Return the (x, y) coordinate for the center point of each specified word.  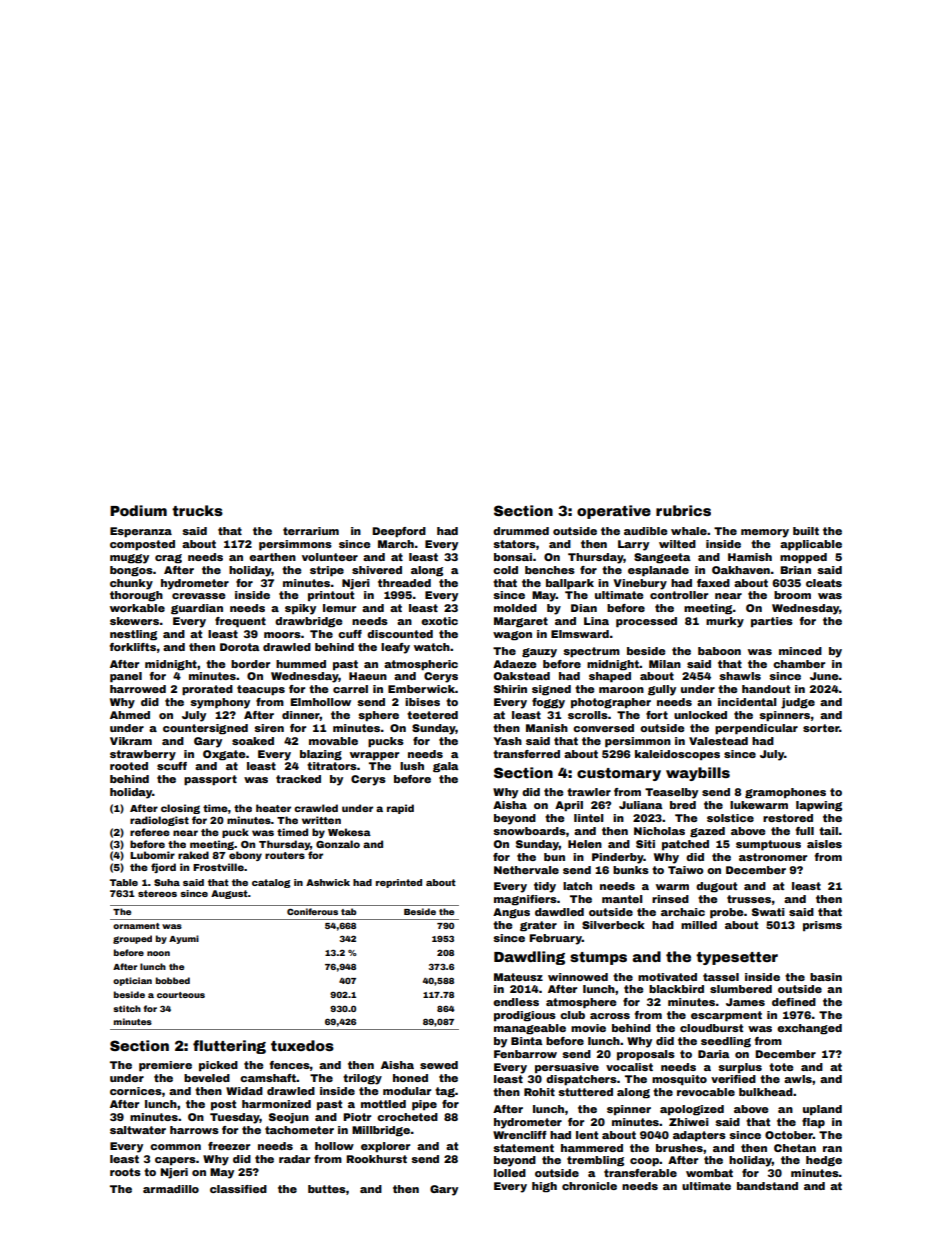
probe (726, 913)
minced (800, 651)
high (544, 1187)
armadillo (171, 1189)
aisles (824, 844)
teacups (261, 690)
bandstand (767, 1186)
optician (132, 981)
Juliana (641, 805)
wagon (512, 636)
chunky (131, 584)
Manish (547, 728)
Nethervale (526, 870)
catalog (271, 883)
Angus (511, 913)
